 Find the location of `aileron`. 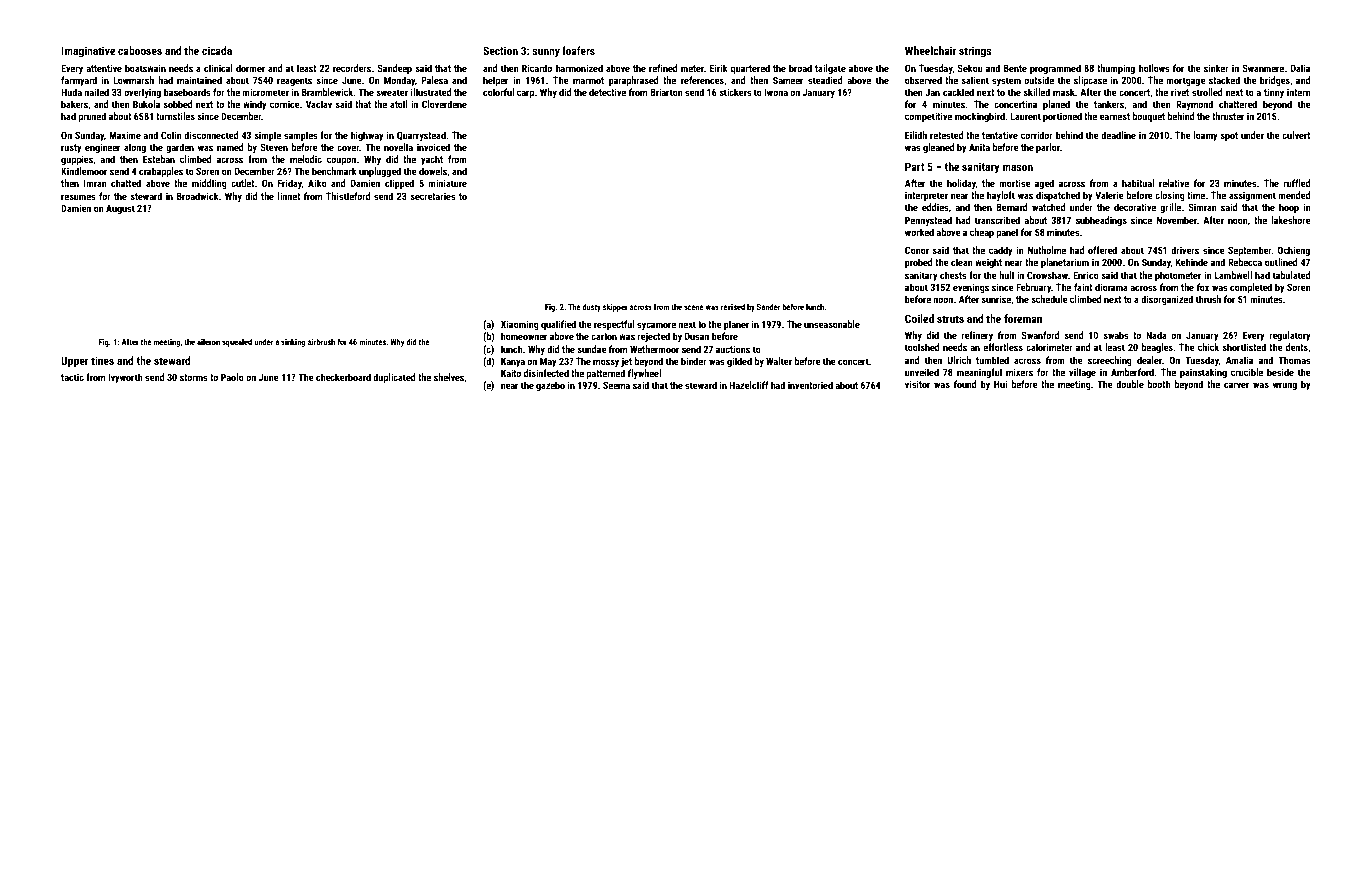

aileron is located at coordinates (208, 342).
